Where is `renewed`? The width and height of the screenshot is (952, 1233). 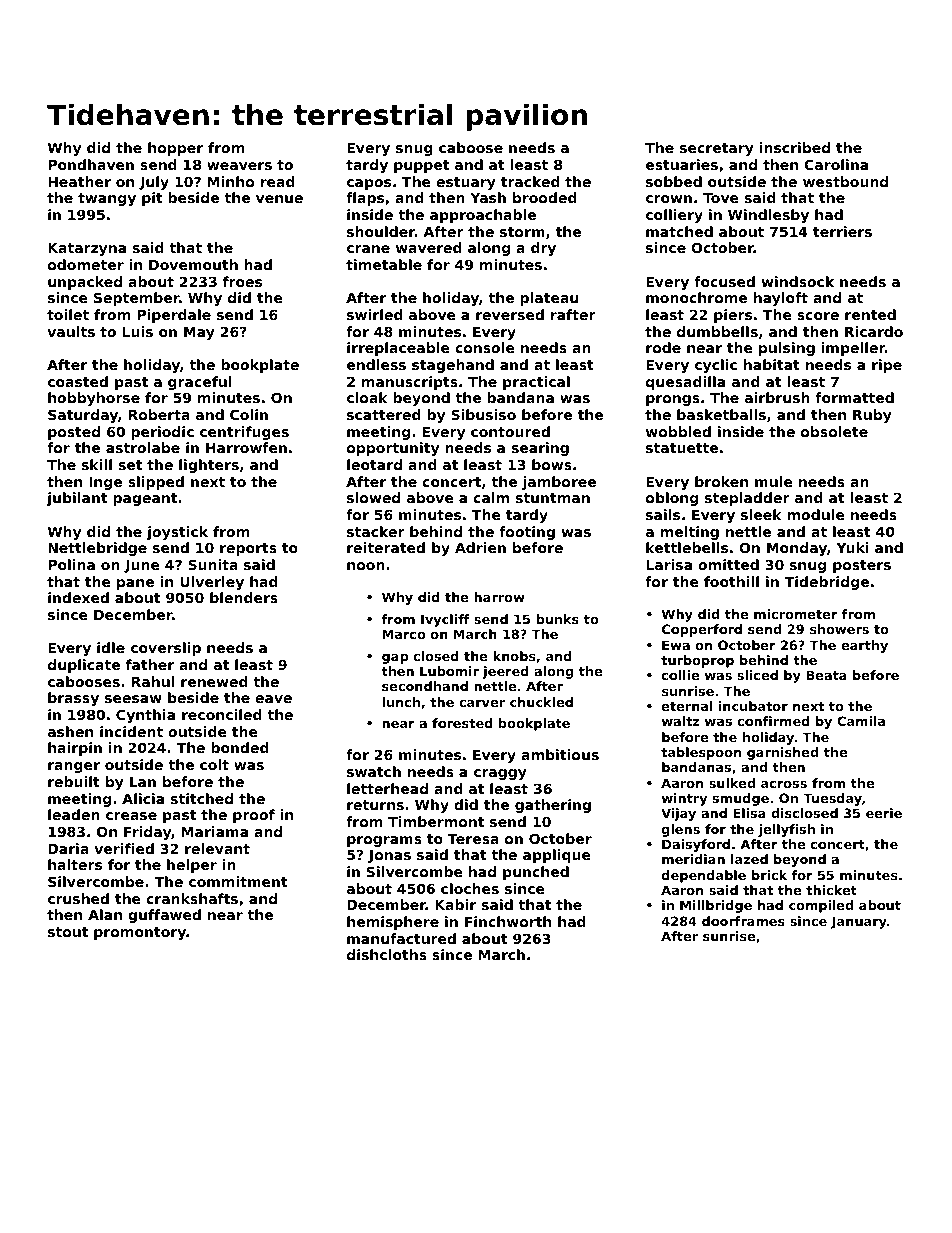 renewed is located at coordinates (214, 681).
